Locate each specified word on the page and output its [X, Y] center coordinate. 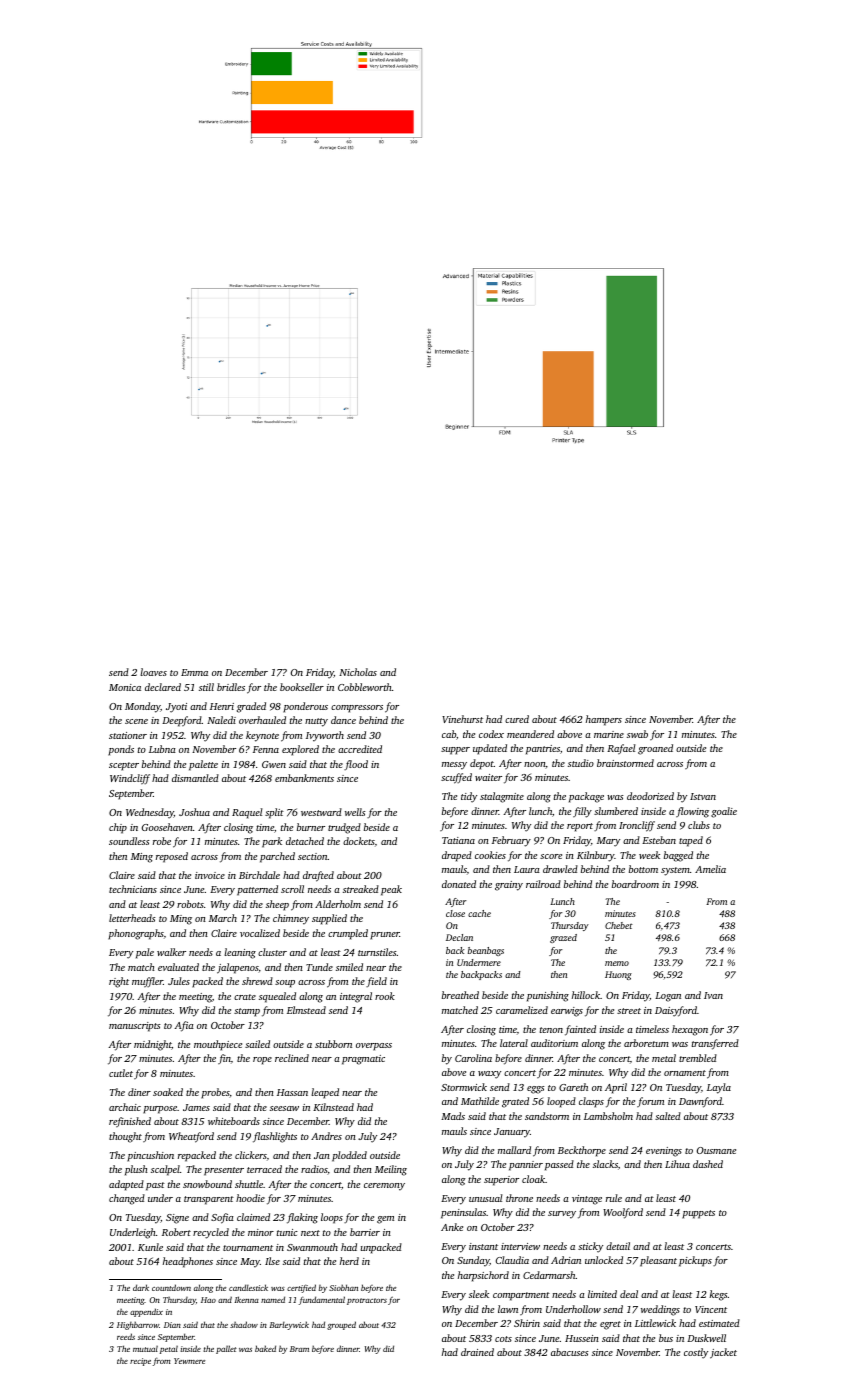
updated [490, 749]
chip [118, 828]
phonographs [136, 934]
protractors [367, 1301]
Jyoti [176, 708]
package [586, 797]
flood [356, 765]
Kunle [150, 1247]
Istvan [703, 796]
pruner [385, 936]
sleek [479, 1294]
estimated [719, 1323]
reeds [126, 1336]
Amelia [710, 869]
